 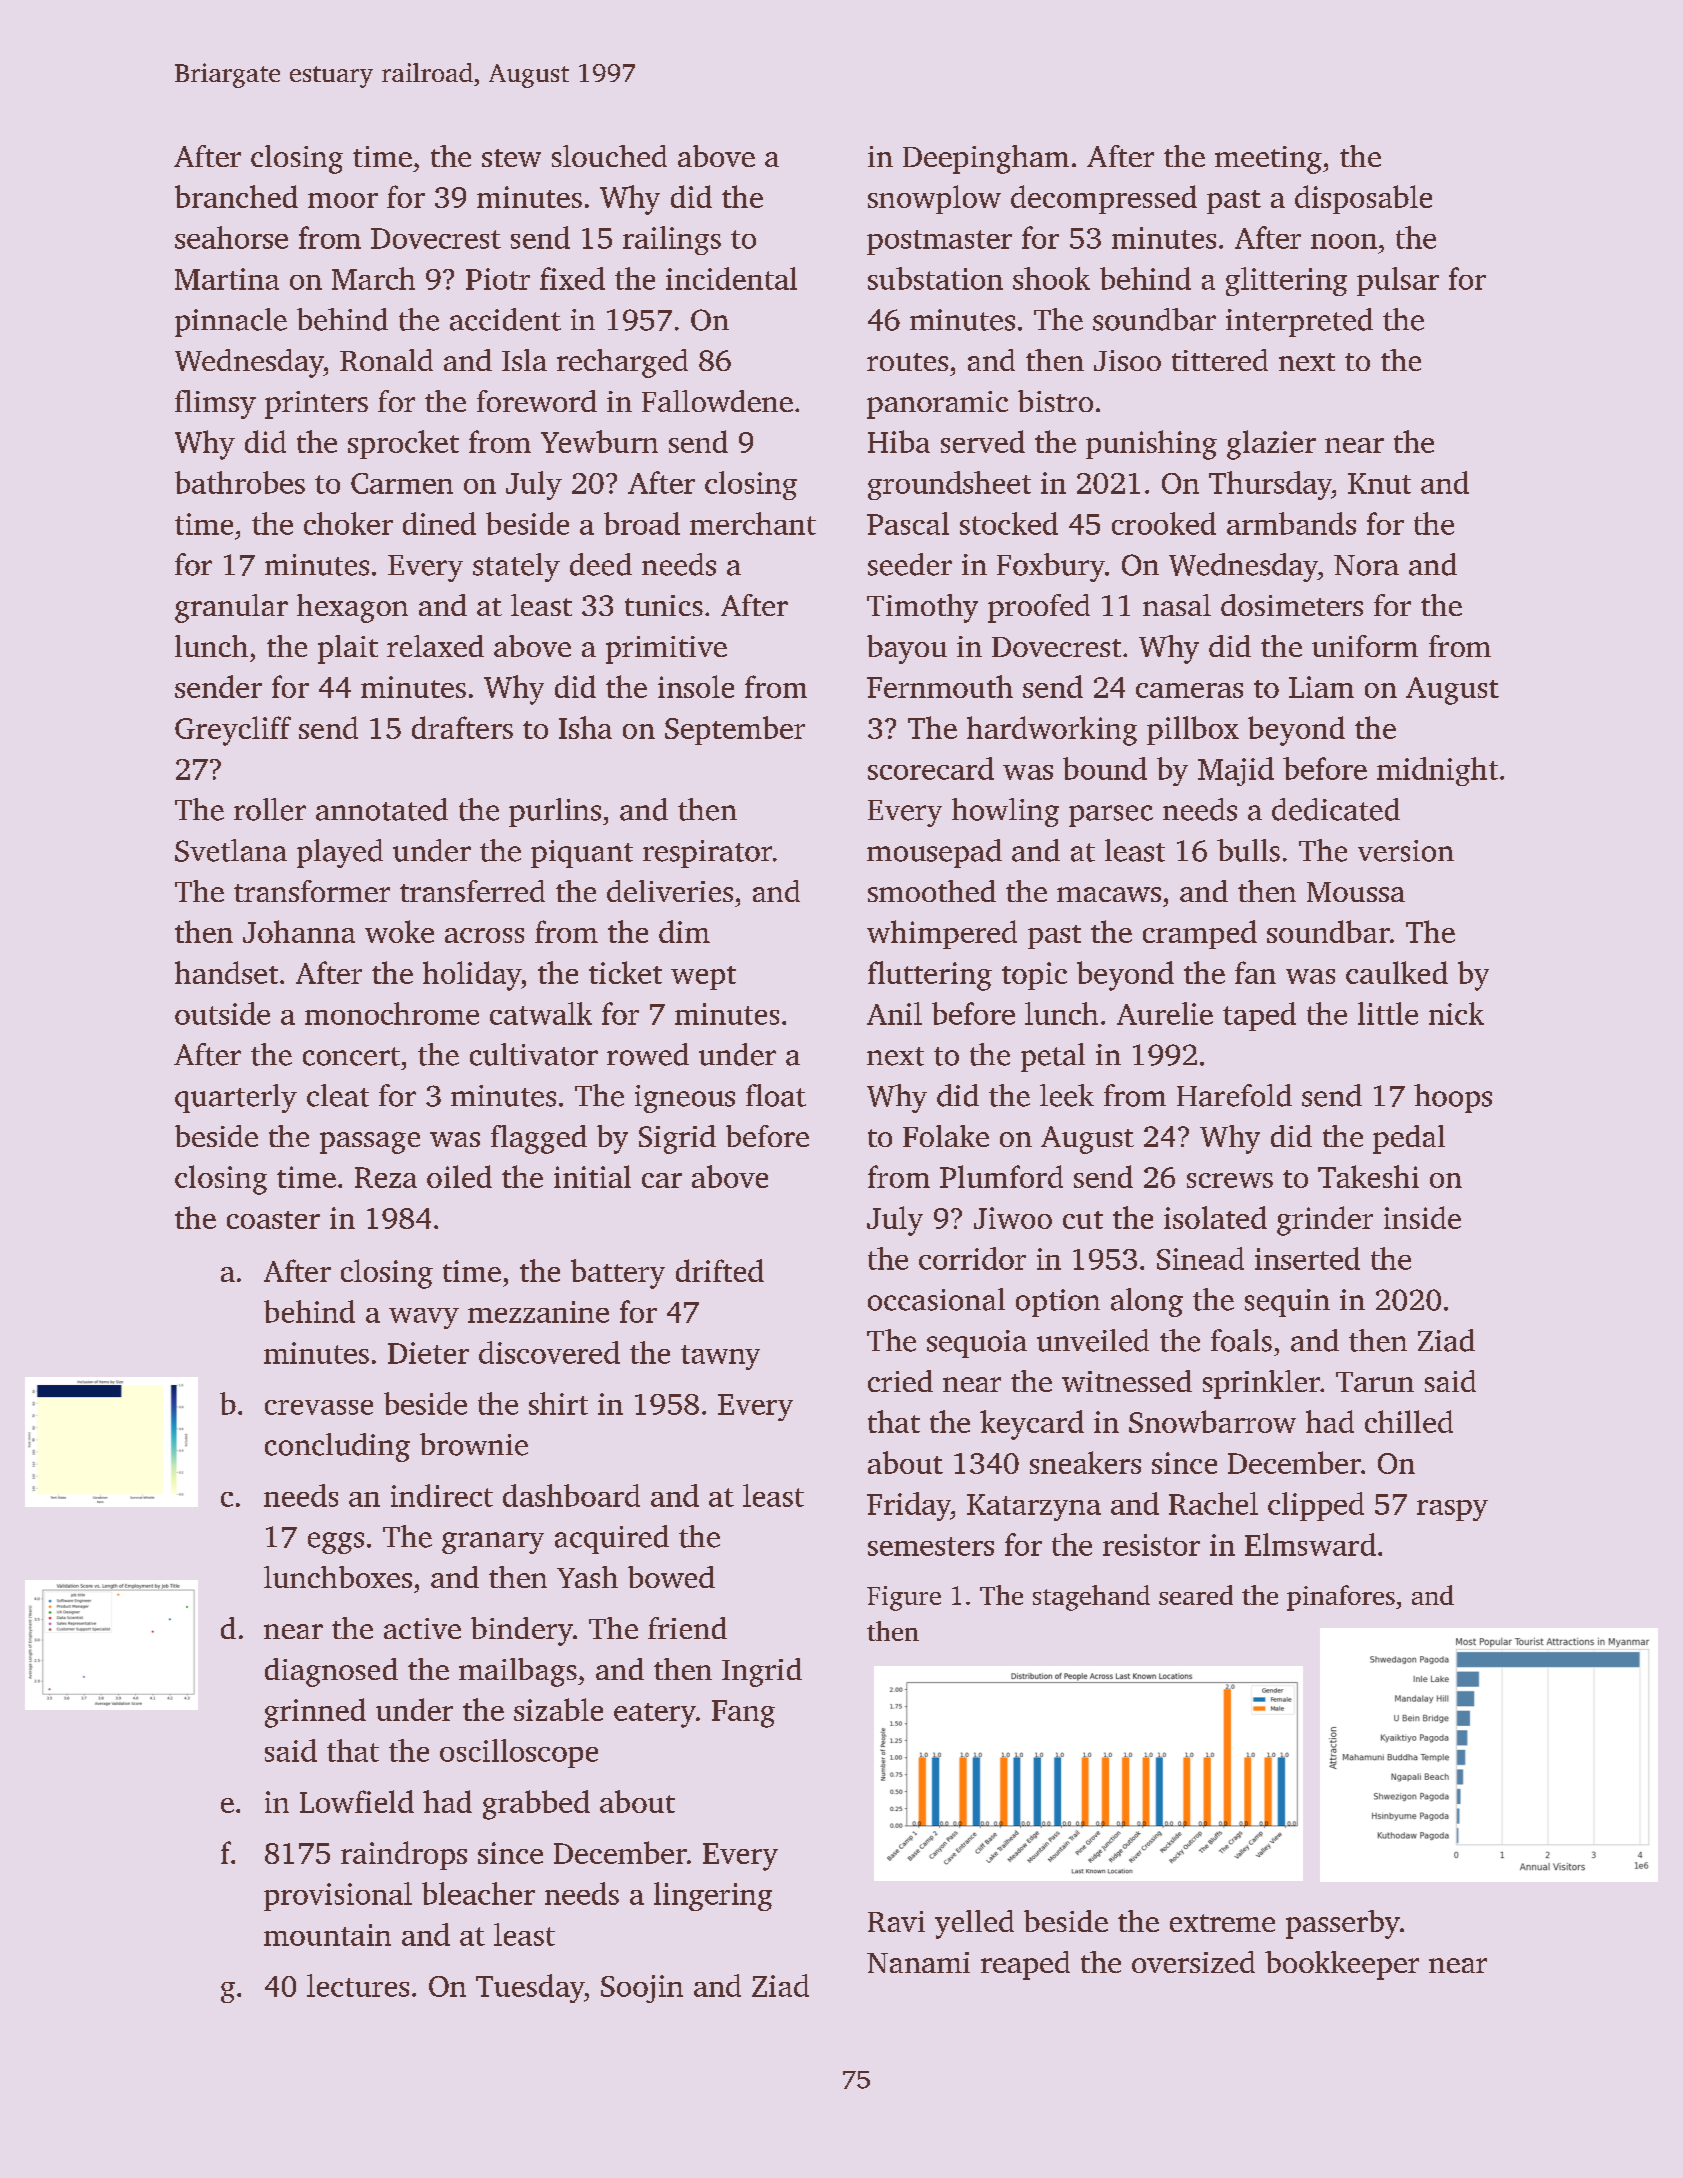 I want to click on handset, so click(x=226, y=972).
